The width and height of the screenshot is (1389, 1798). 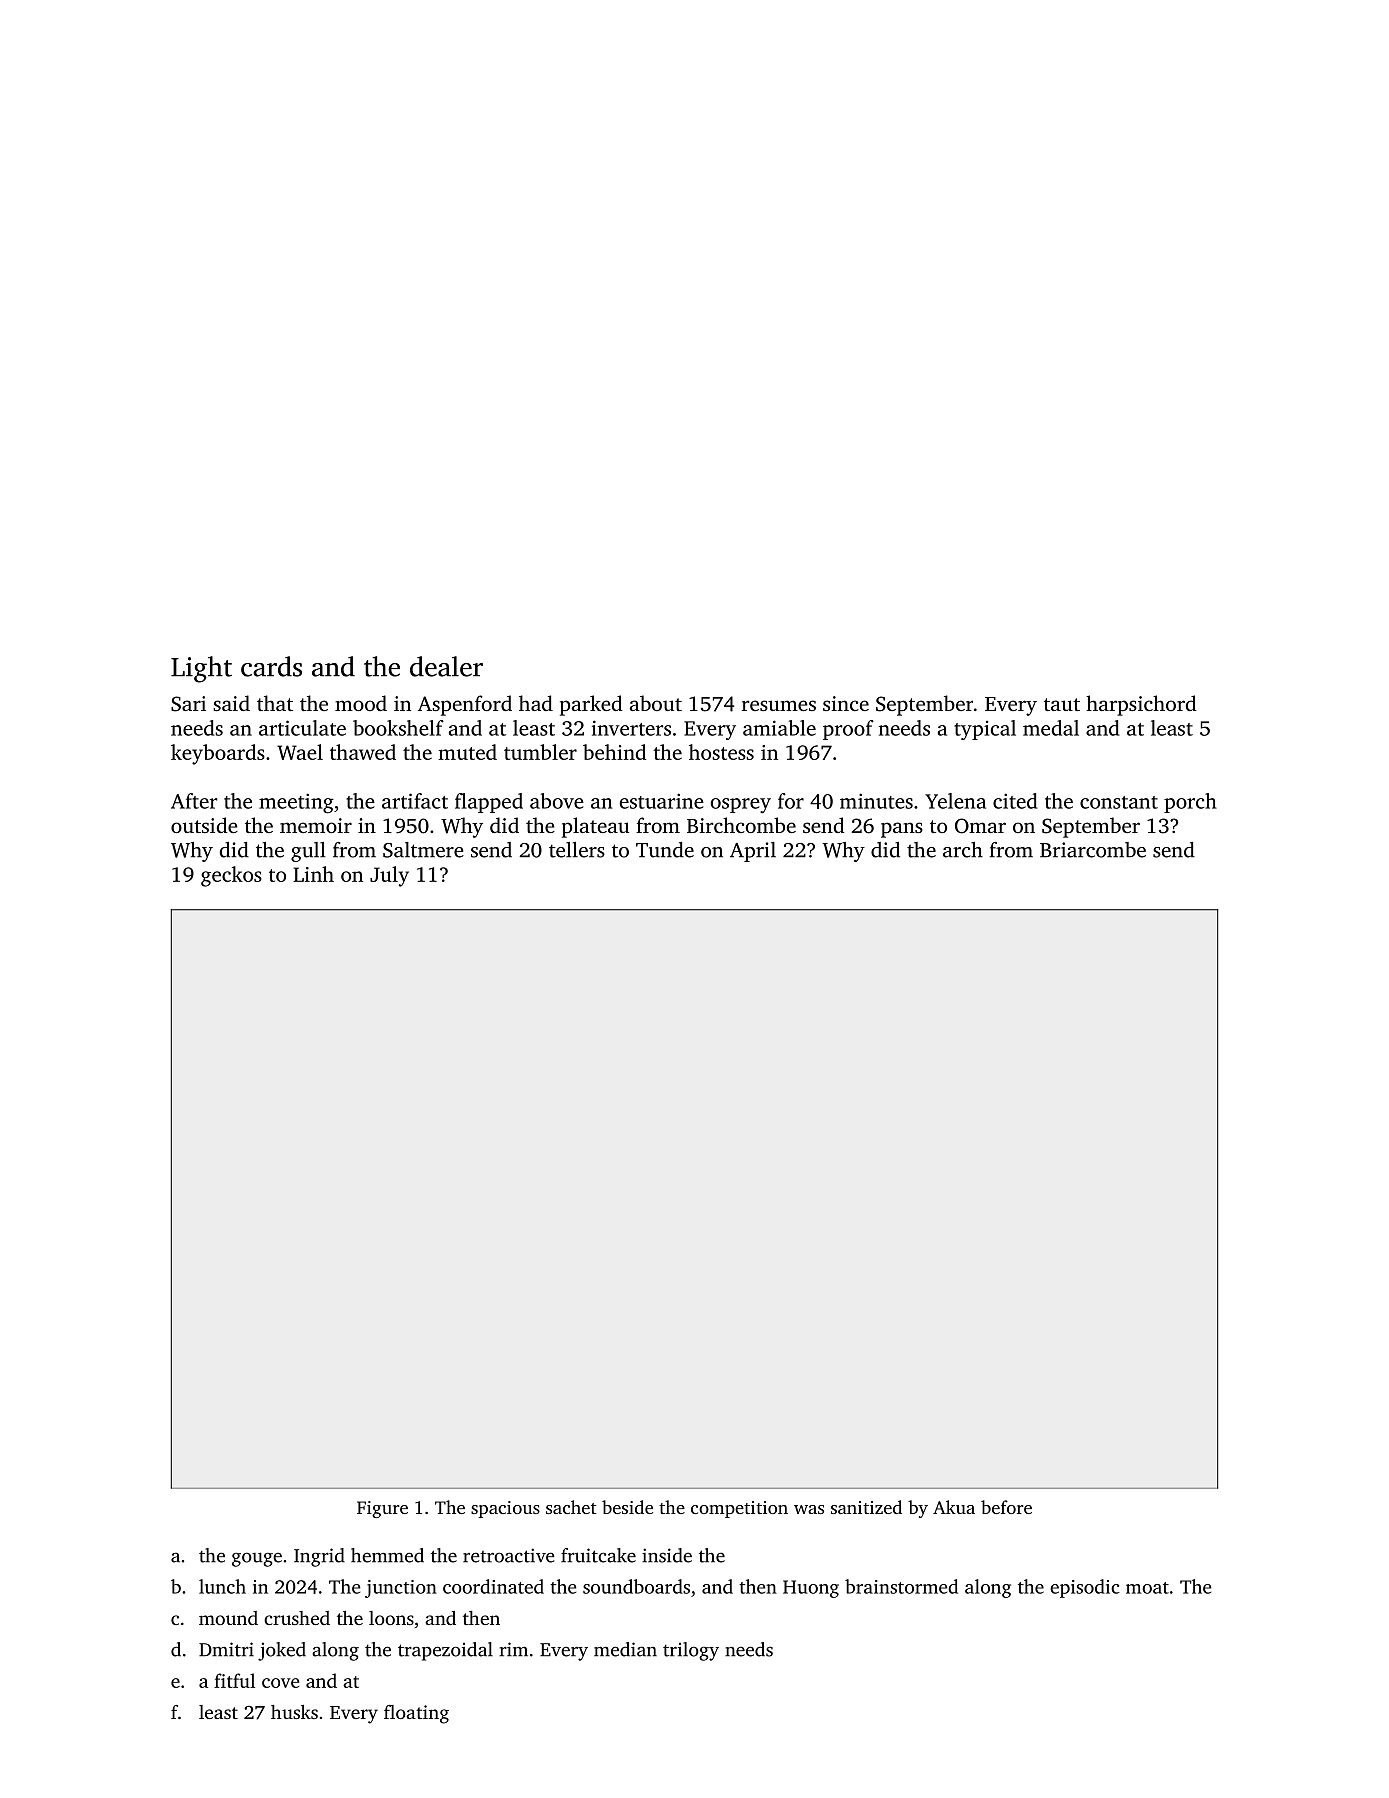 I want to click on Figure, so click(x=382, y=1509).
